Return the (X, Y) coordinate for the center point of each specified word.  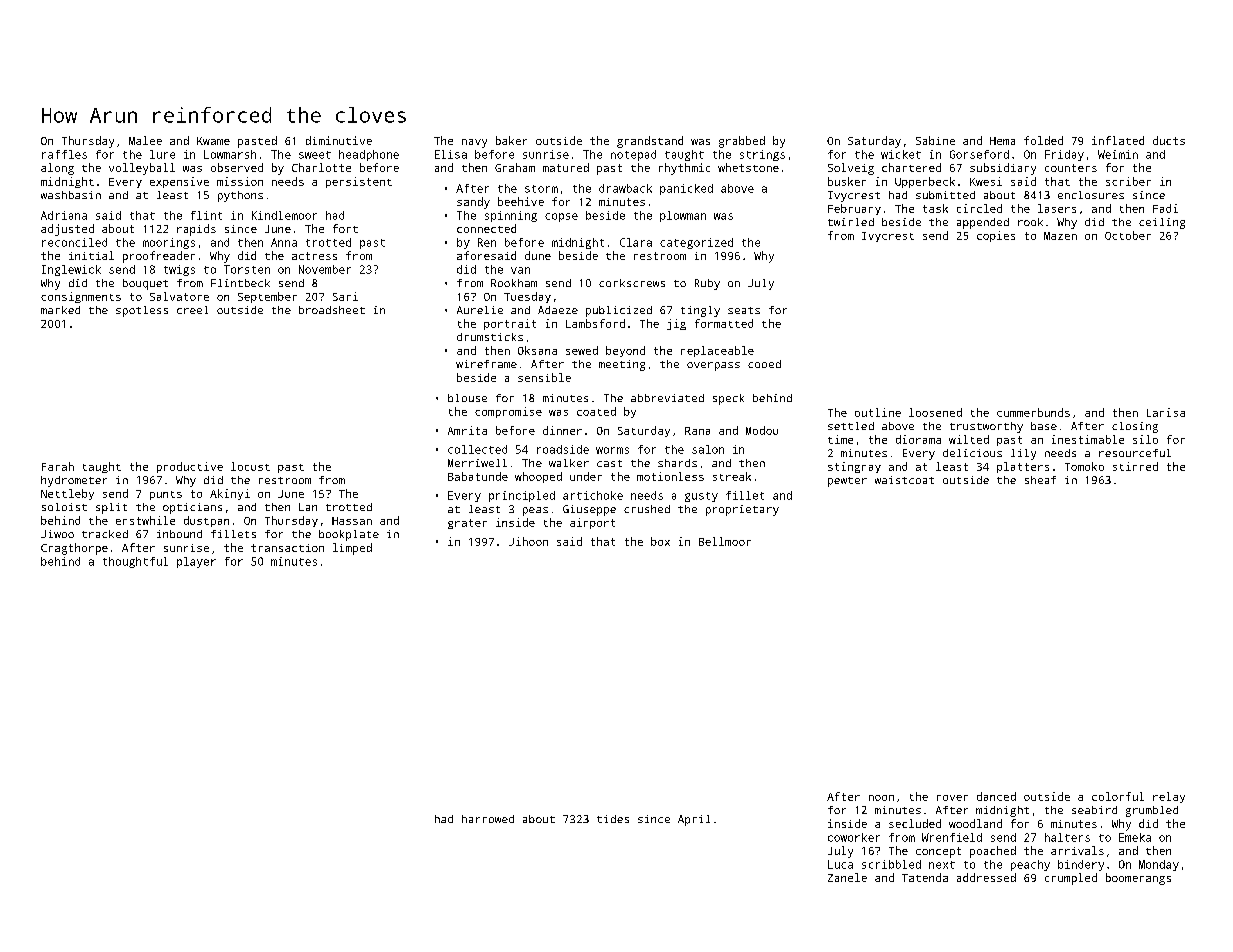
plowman (683, 216)
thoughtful (135, 562)
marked (60, 310)
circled (979, 208)
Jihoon (528, 541)
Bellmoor (725, 541)
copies (996, 236)
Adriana (64, 215)
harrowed (488, 819)
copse (561, 217)
